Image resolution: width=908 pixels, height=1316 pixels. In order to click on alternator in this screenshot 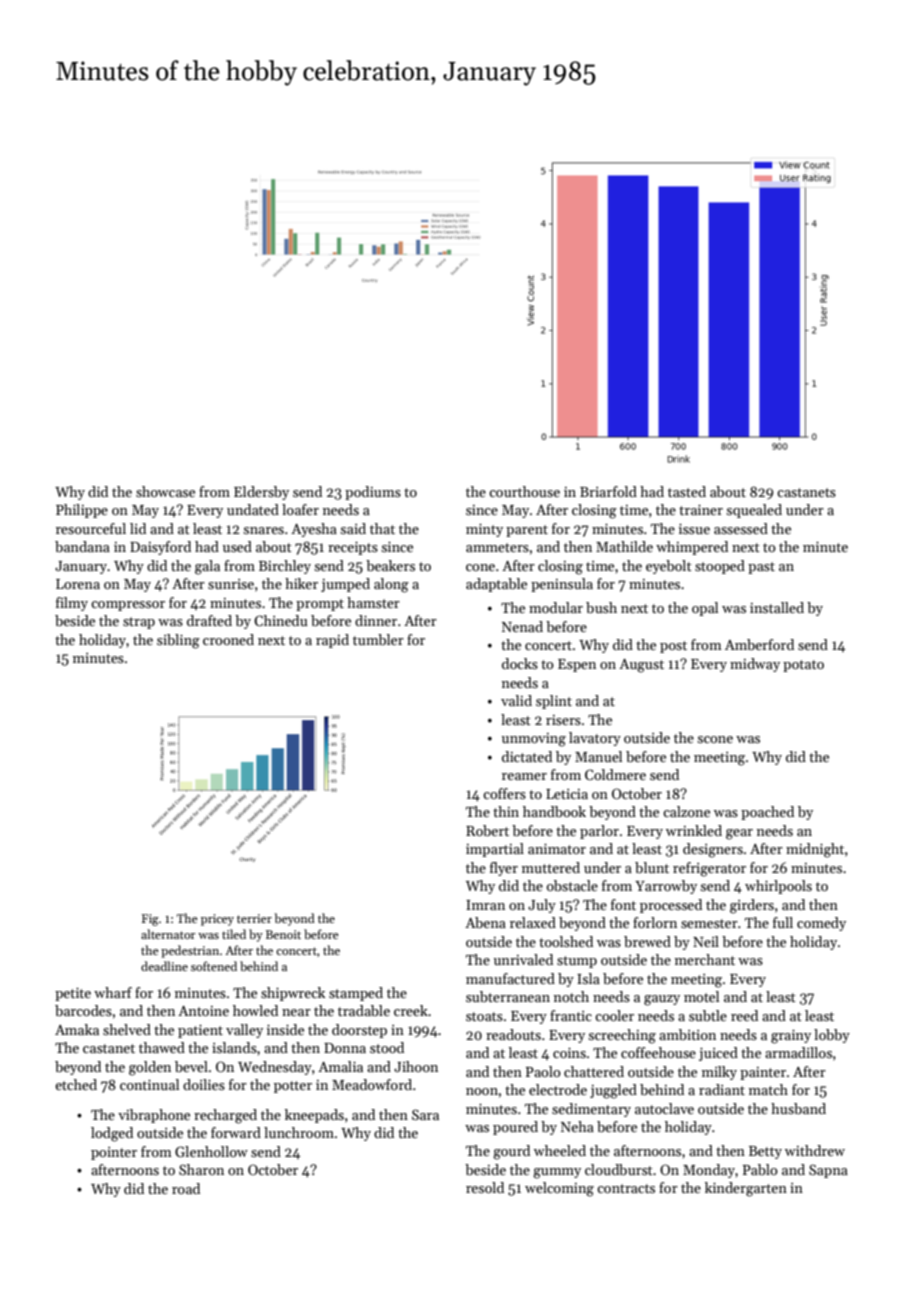, I will do `click(168, 934)`.
